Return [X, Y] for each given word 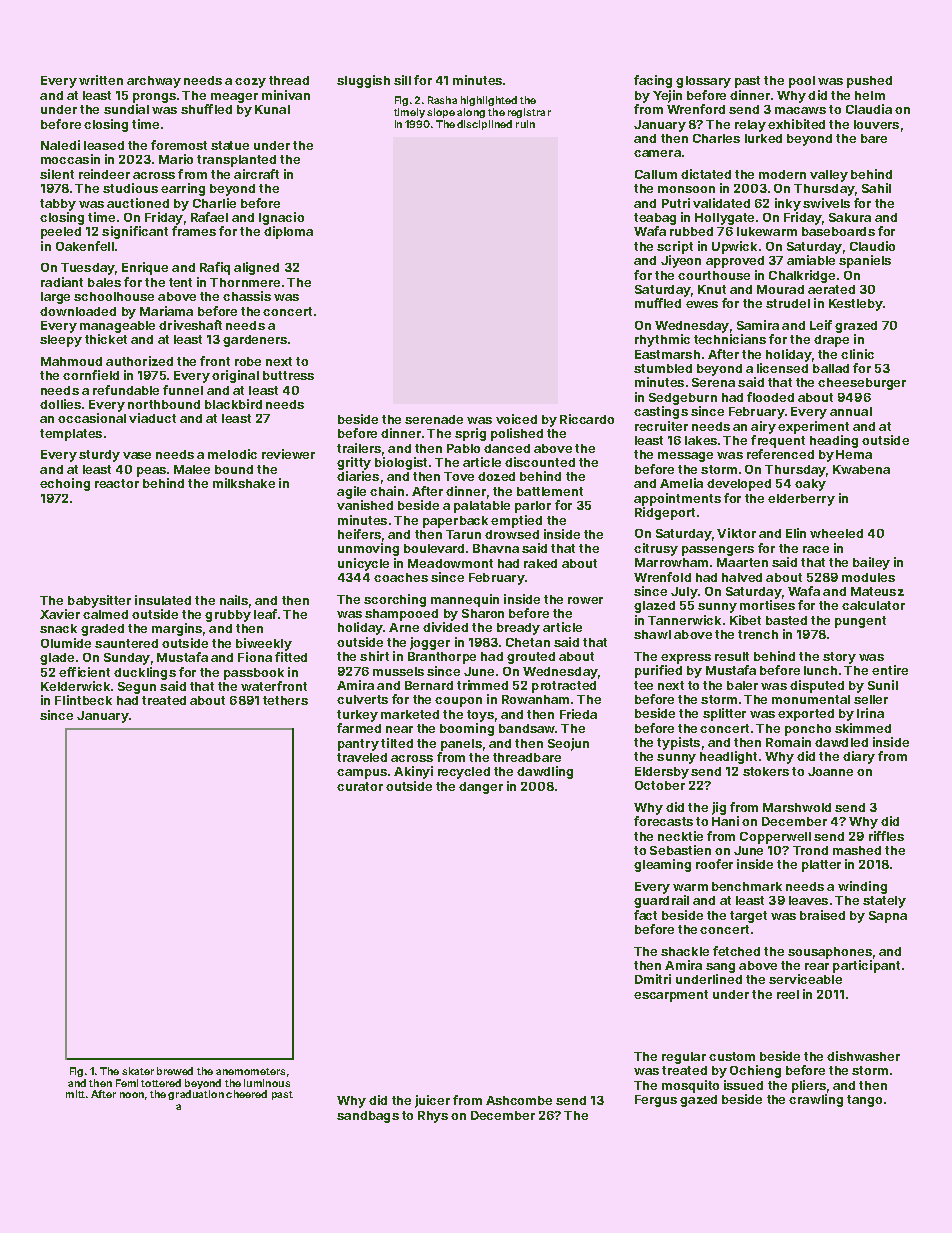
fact [645, 915]
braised [822, 915]
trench [758, 634]
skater [138, 1071]
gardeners [255, 341]
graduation [196, 1095]
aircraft [256, 174]
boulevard [434, 548]
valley [829, 176]
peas [151, 472]
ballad [831, 368]
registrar [529, 113]
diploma [288, 232]
